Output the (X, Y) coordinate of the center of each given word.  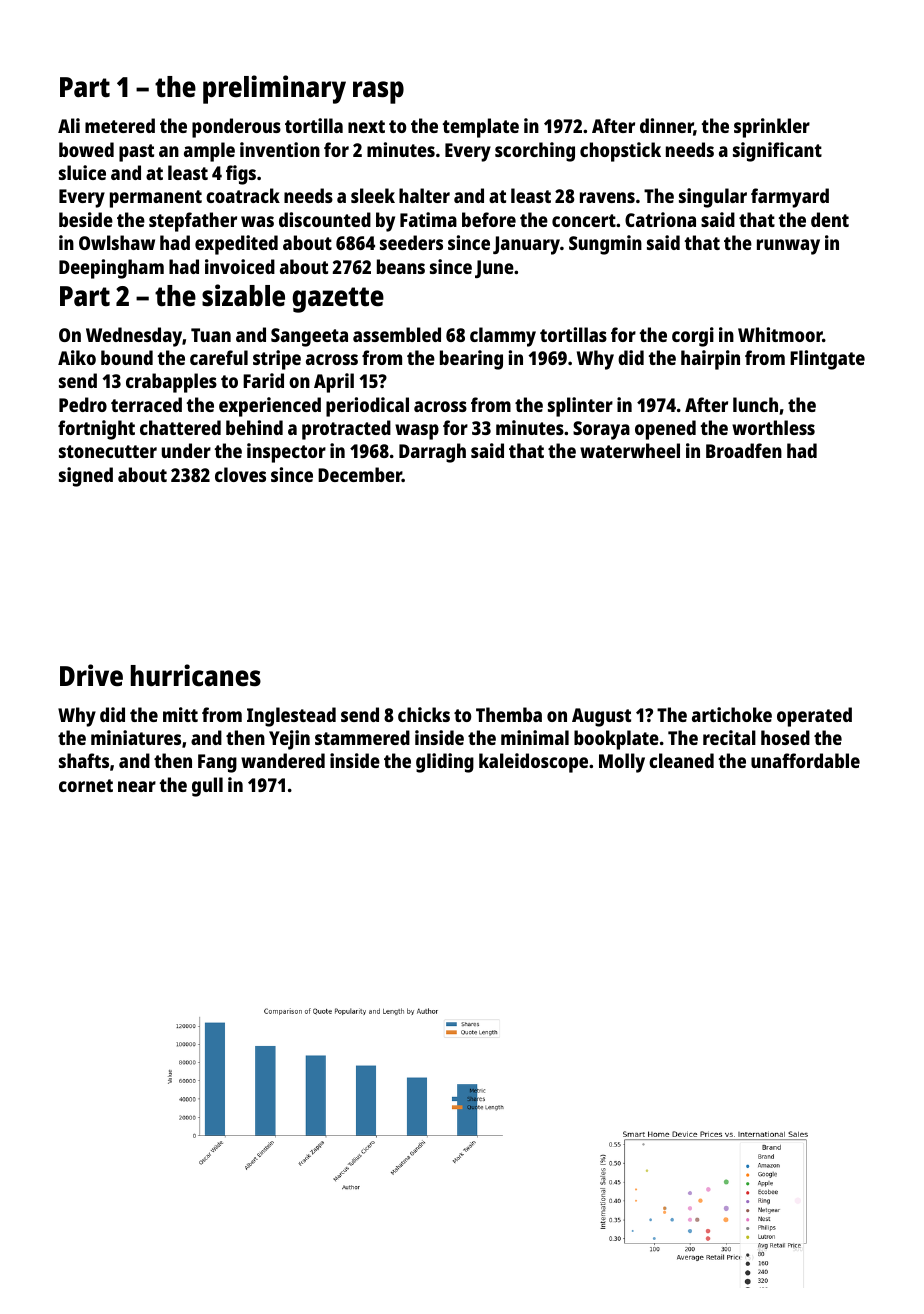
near (137, 786)
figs (241, 175)
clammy (503, 337)
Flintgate (827, 360)
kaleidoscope (533, 763)
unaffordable (805, 760)
